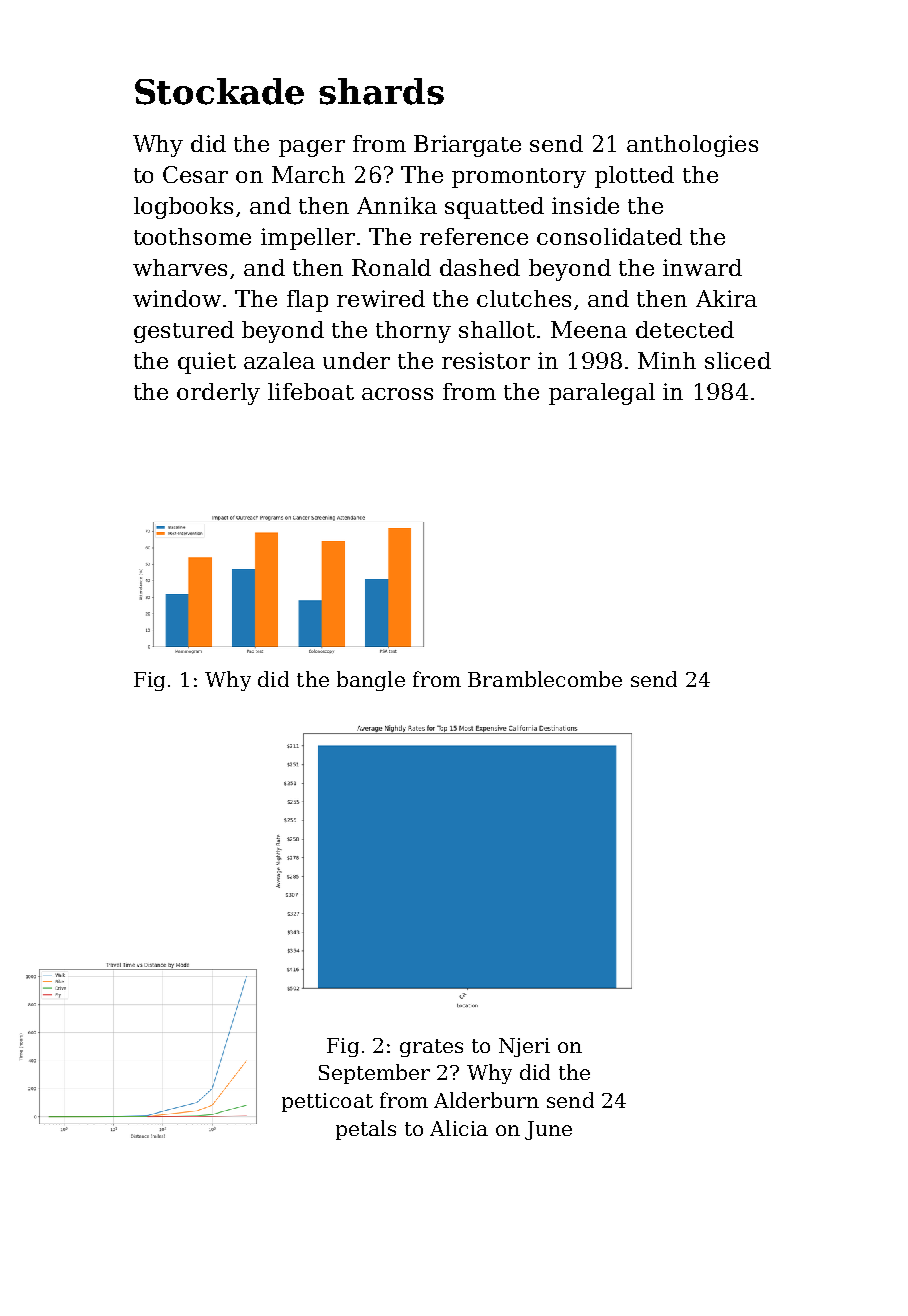 The height and width of the page is (1316, 908). Describe the element at coordinates (311, 391) in the page. I see `lifeboat` at that location.
